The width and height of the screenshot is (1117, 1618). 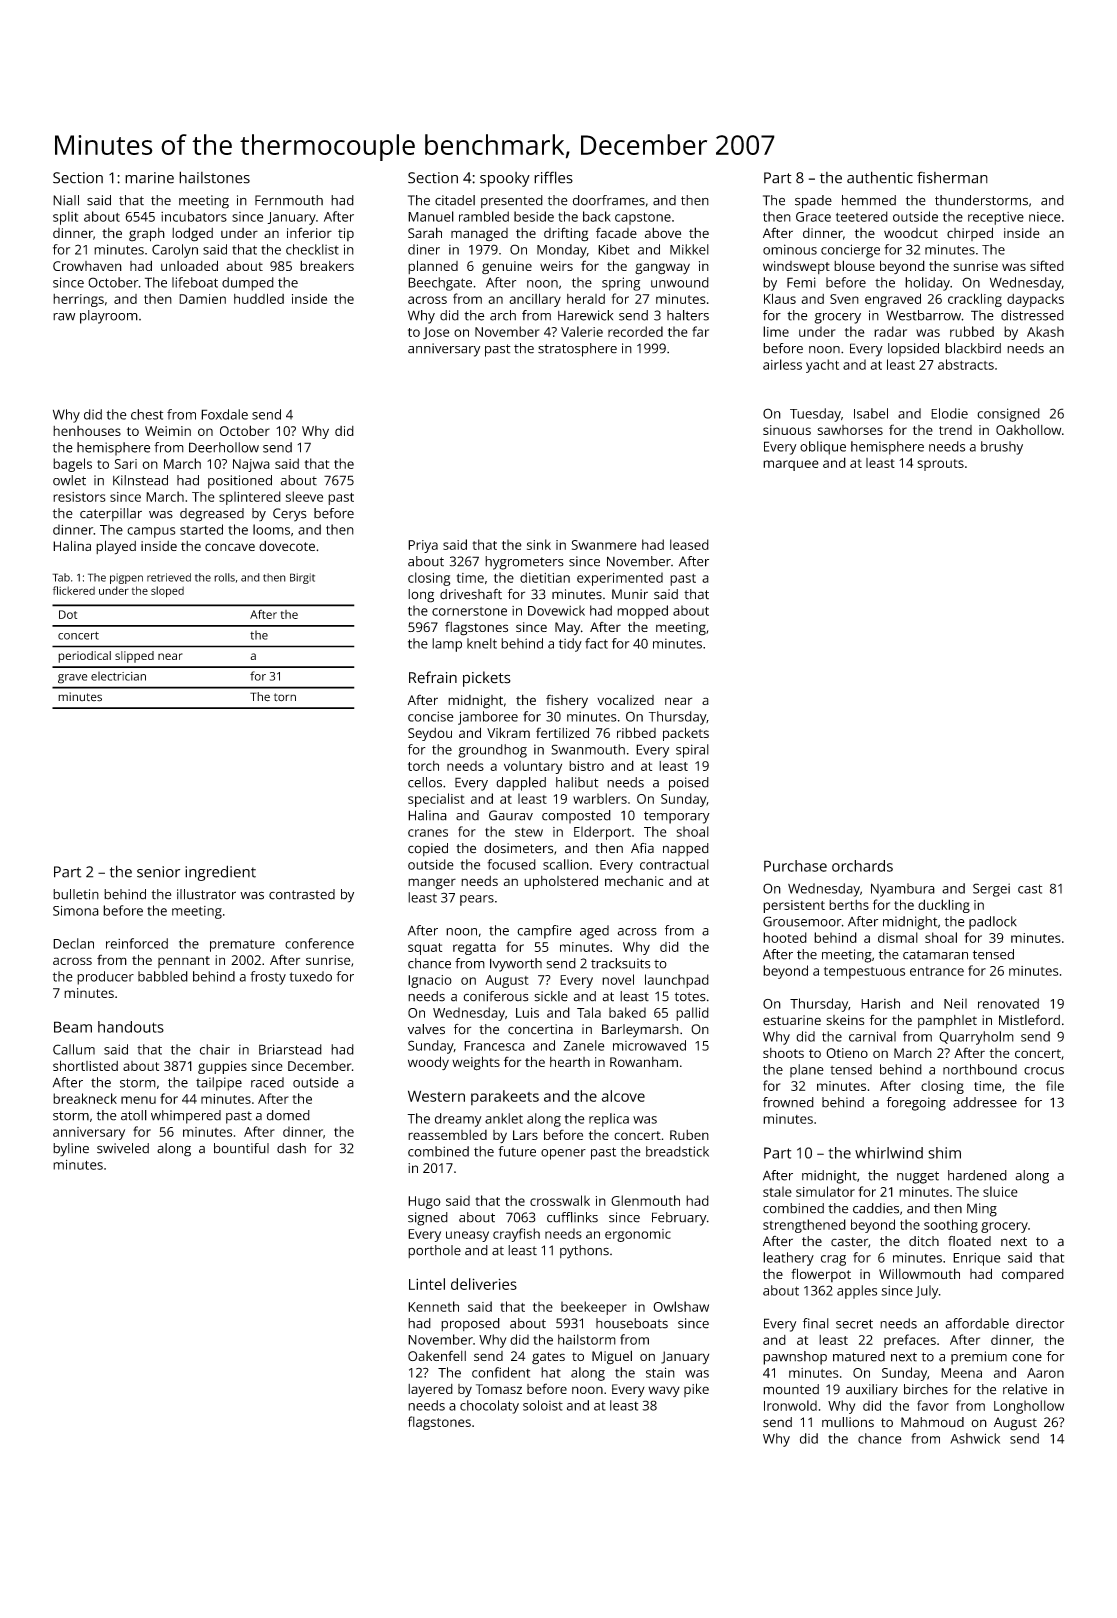 I want to click on fisherman, so click(x=952, y=177).
